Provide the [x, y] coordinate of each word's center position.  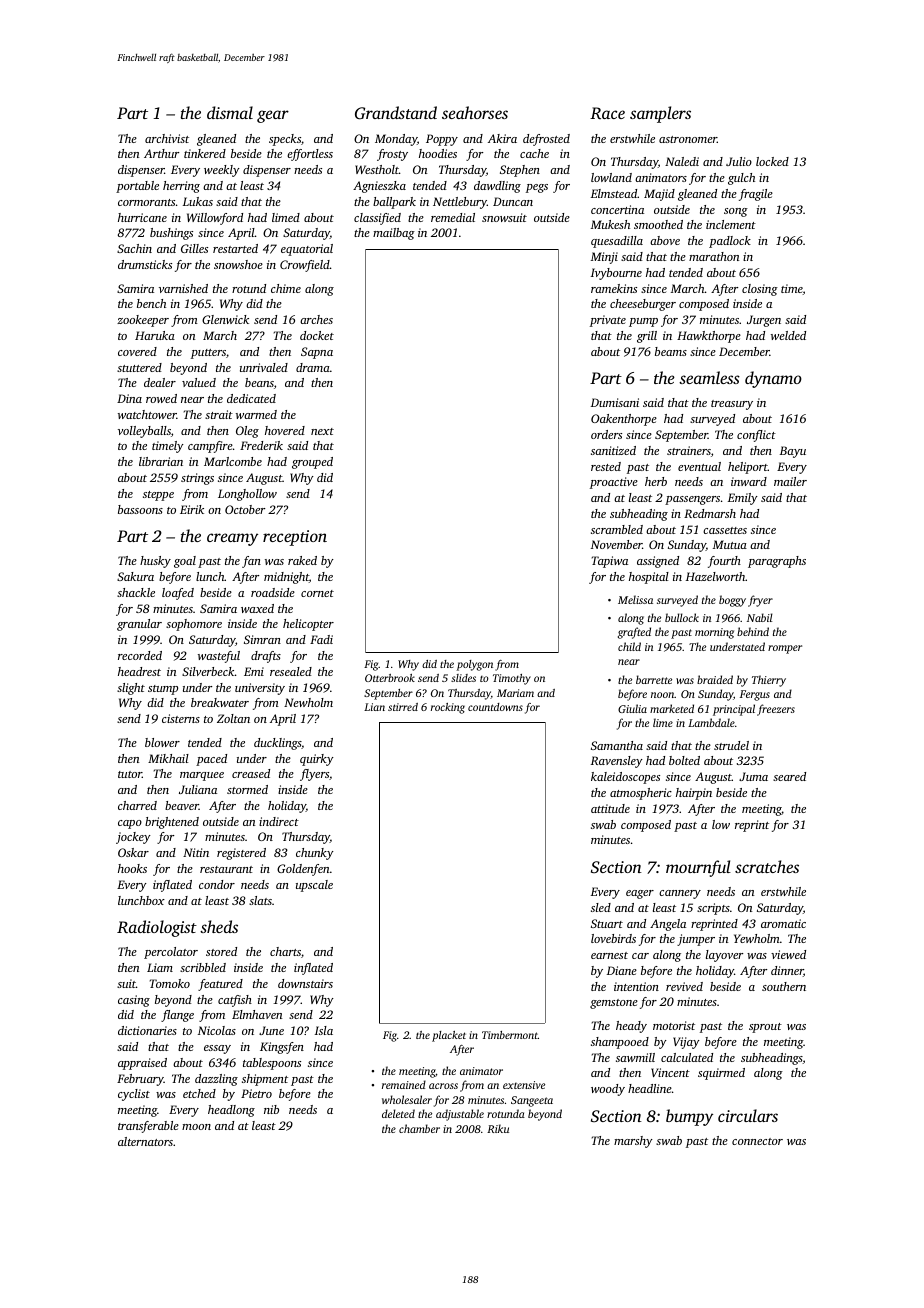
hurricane [142, 217]
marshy [633, 1142]
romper [785, 649]
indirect [279, 821]
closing [760, 290]
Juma [753, 776]
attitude [610, 808]
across [443, 1086]
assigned [658, 562]
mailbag [394, 234]
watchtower [147, 414]
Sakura [135, 576]
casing [134, 1001]
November [616, 544]
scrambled [617, 529]
